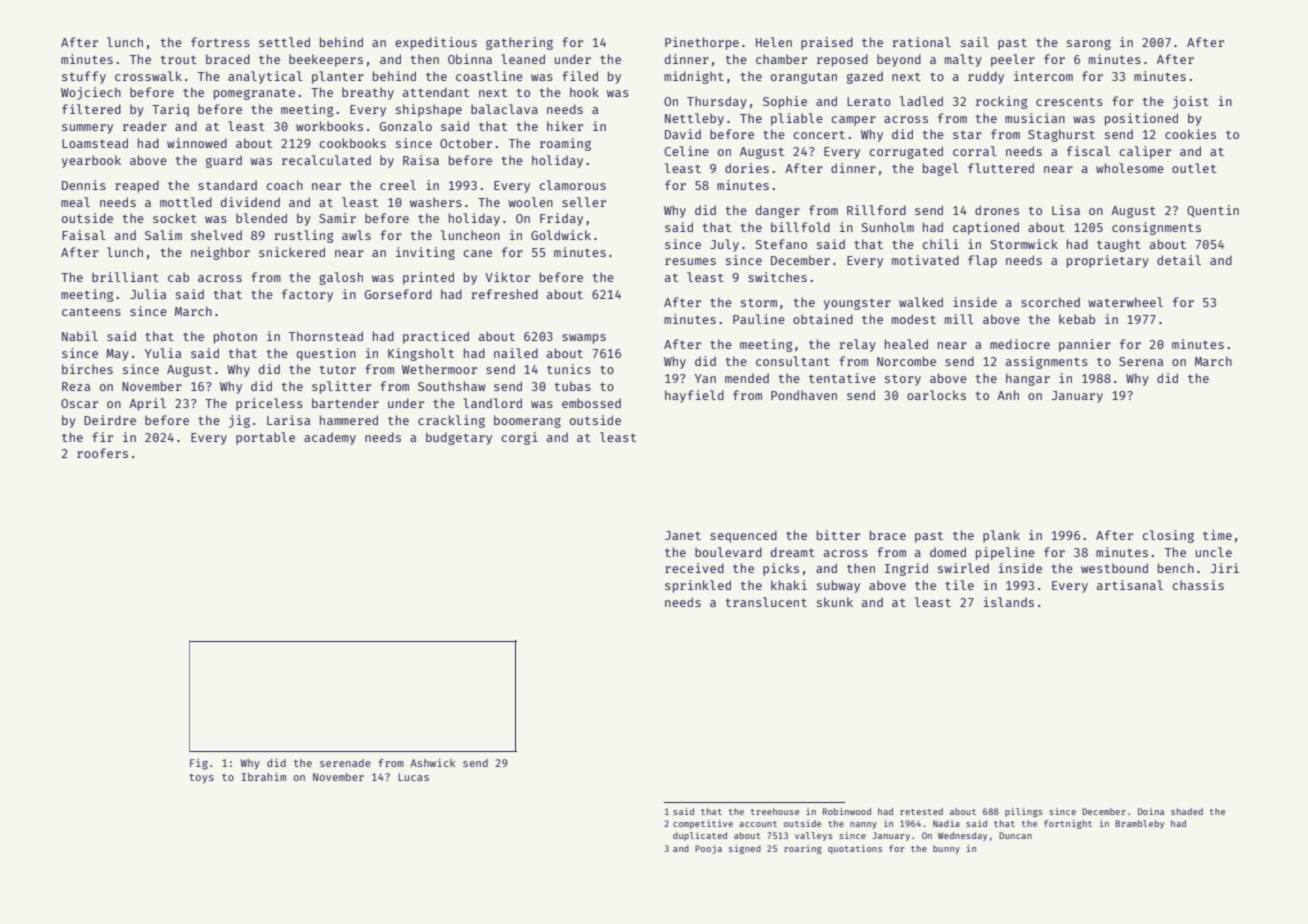 The image size is (1308, 924). What do you see at coordinates (838, 586) in the screenshot?
I see `subway` at bounding box center [838, 586].
